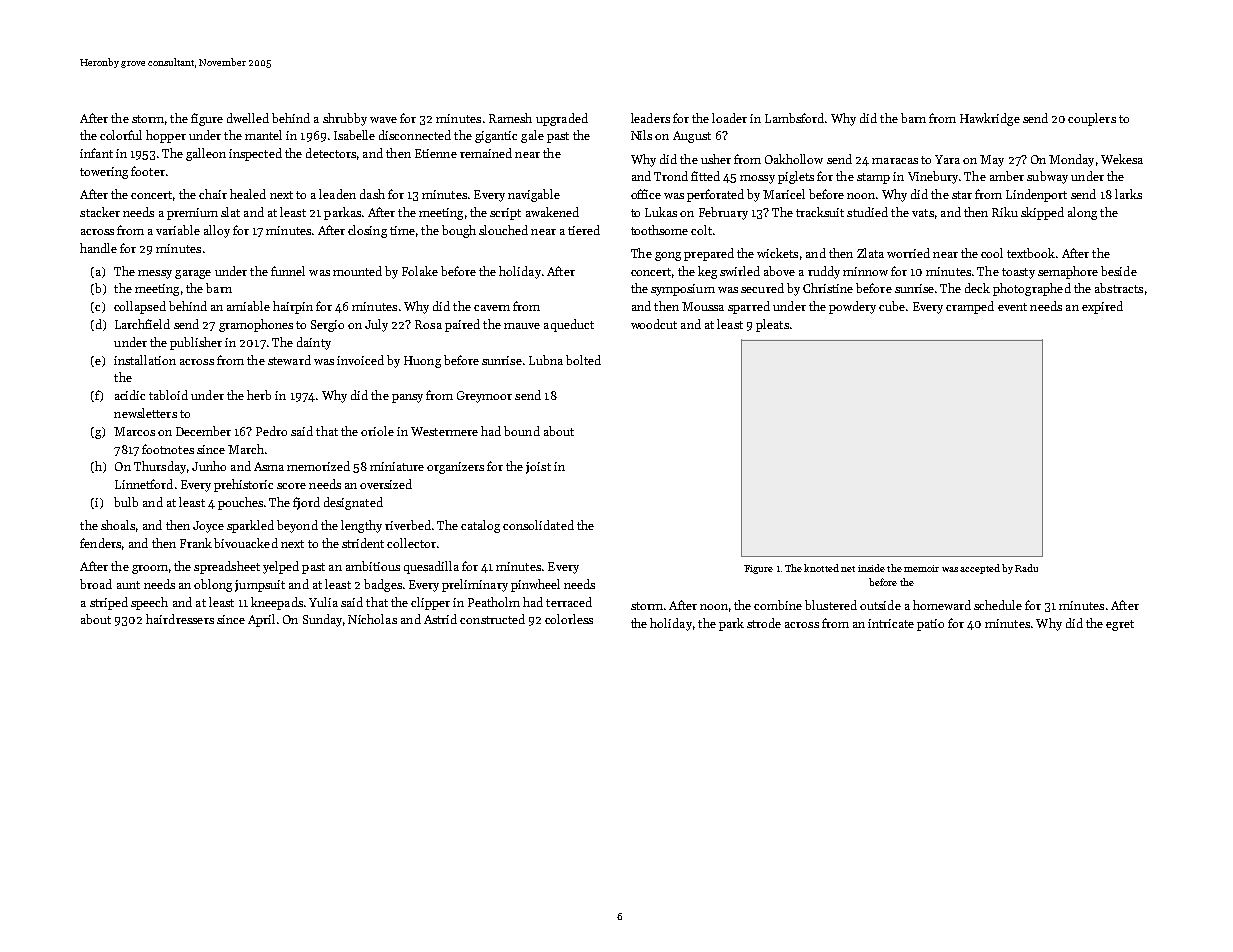 The height and width of the screenshot is (952, 1233). What do you see at coordinates (1128, 194) in the screenshot?
I see `larks` at bounding box center [1128, 194].
